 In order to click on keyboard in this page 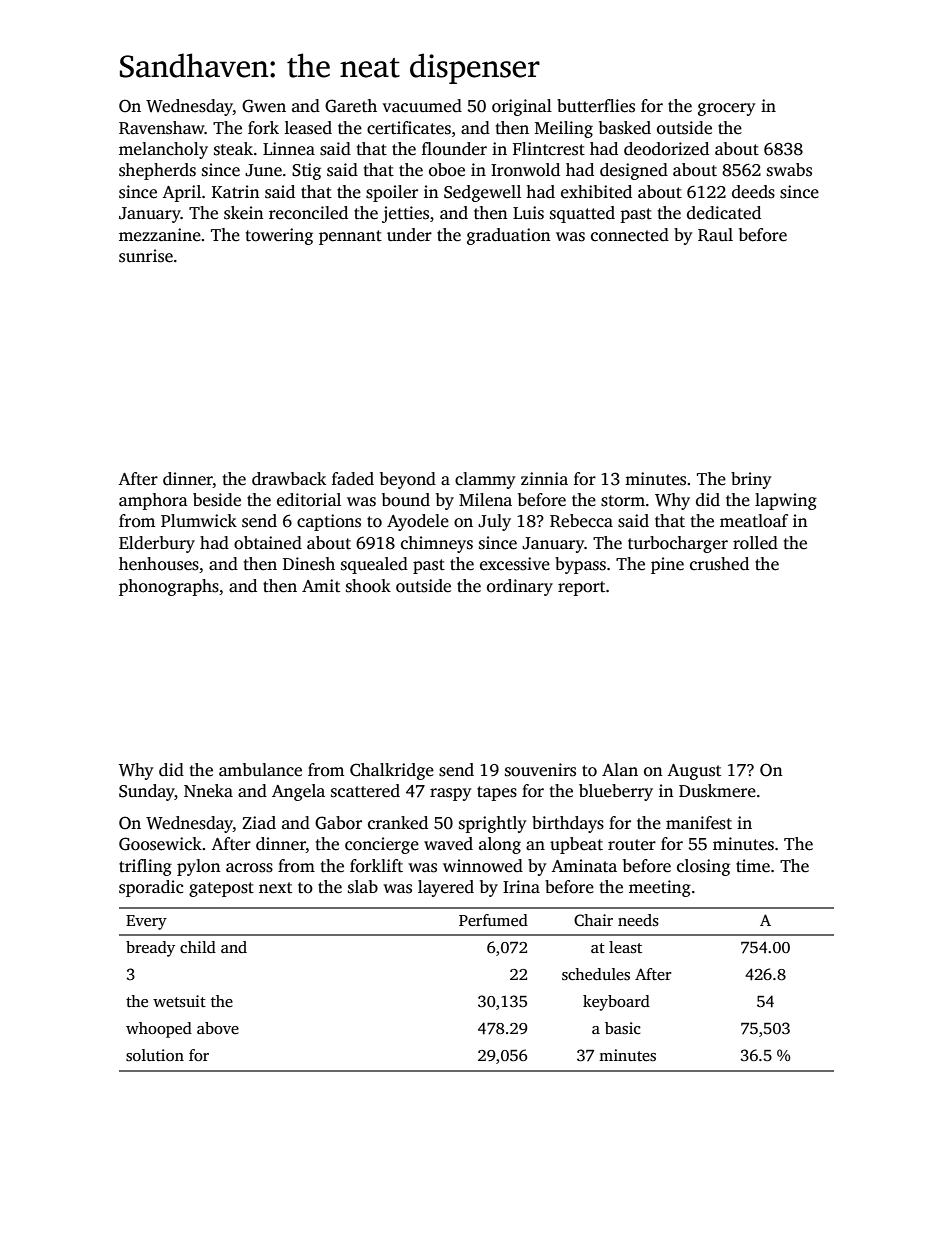, I will do `click(616, 1003)`.
